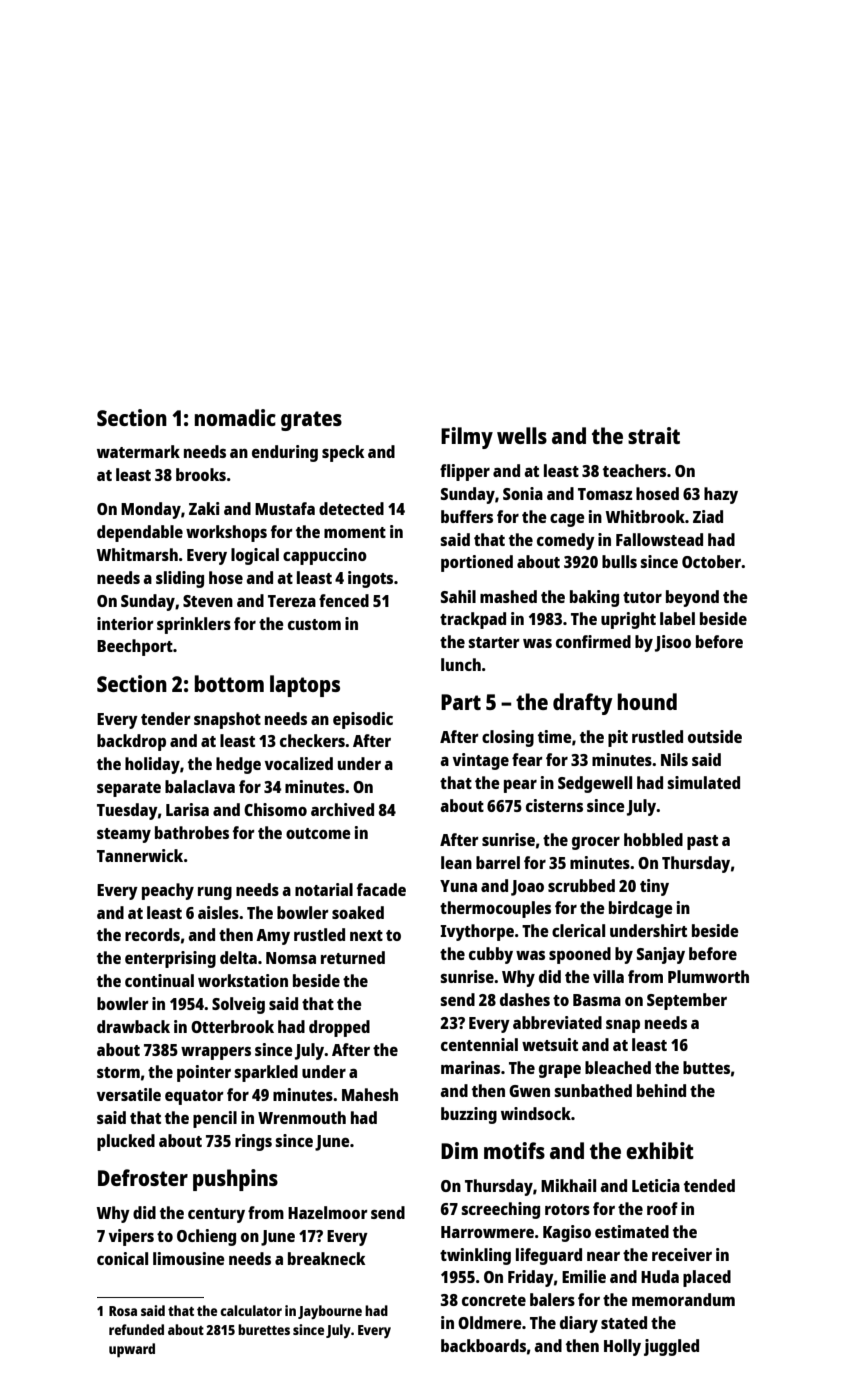 This screenshot has width=849, height=1400. I want to click on memorandum, so click(683, 1299).
